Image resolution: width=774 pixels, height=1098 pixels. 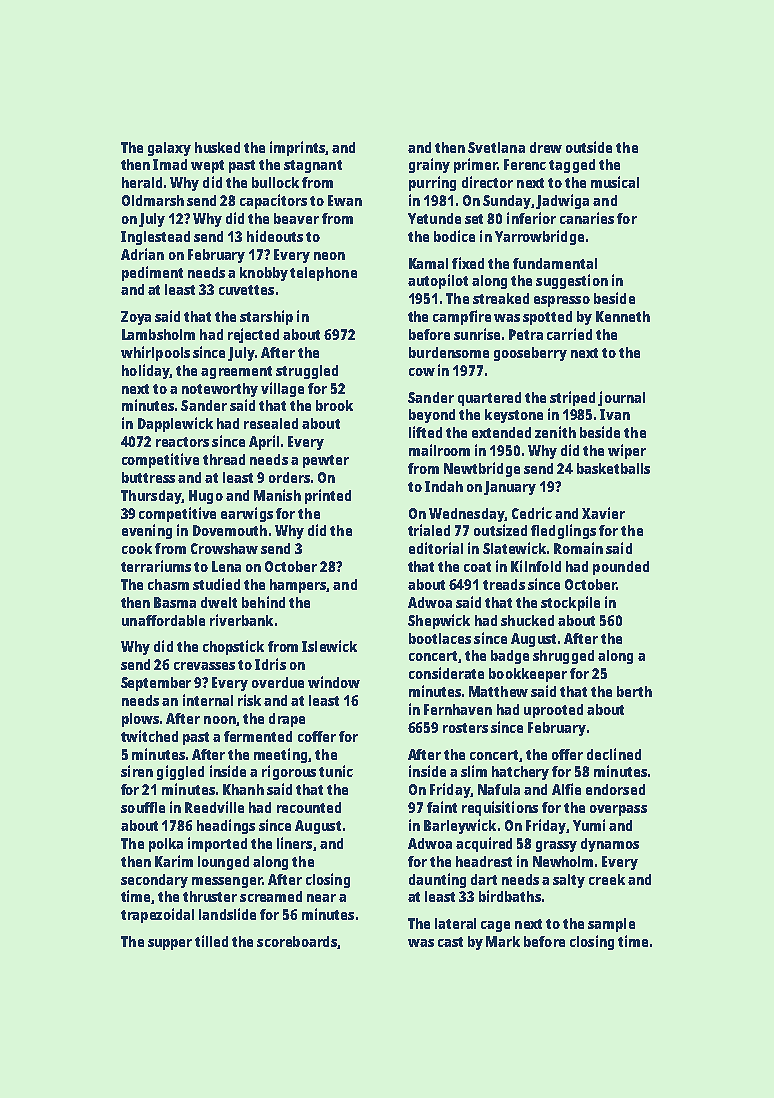 What do you see at coordinates (634, 691) in the image?
I see `berth` at bounding box center [634, 691].
